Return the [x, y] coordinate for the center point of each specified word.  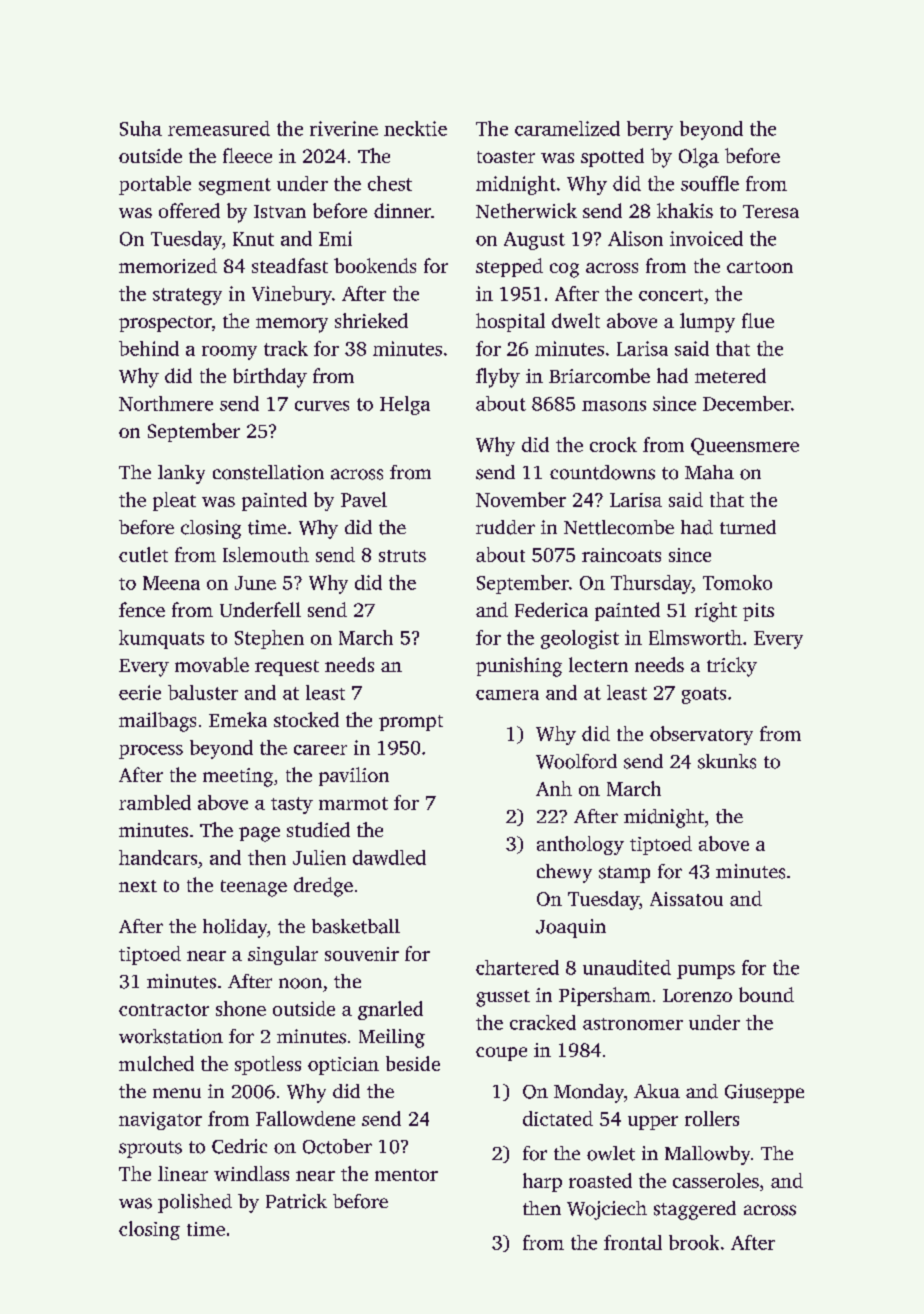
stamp [624, 874]
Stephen [269, 639]
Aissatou [686, 899]
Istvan [280, 211]
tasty [292, 805]
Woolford [576, 761]
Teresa [771, 211]
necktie [415, 128]
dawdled [389, 857]
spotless [268, 1065]
